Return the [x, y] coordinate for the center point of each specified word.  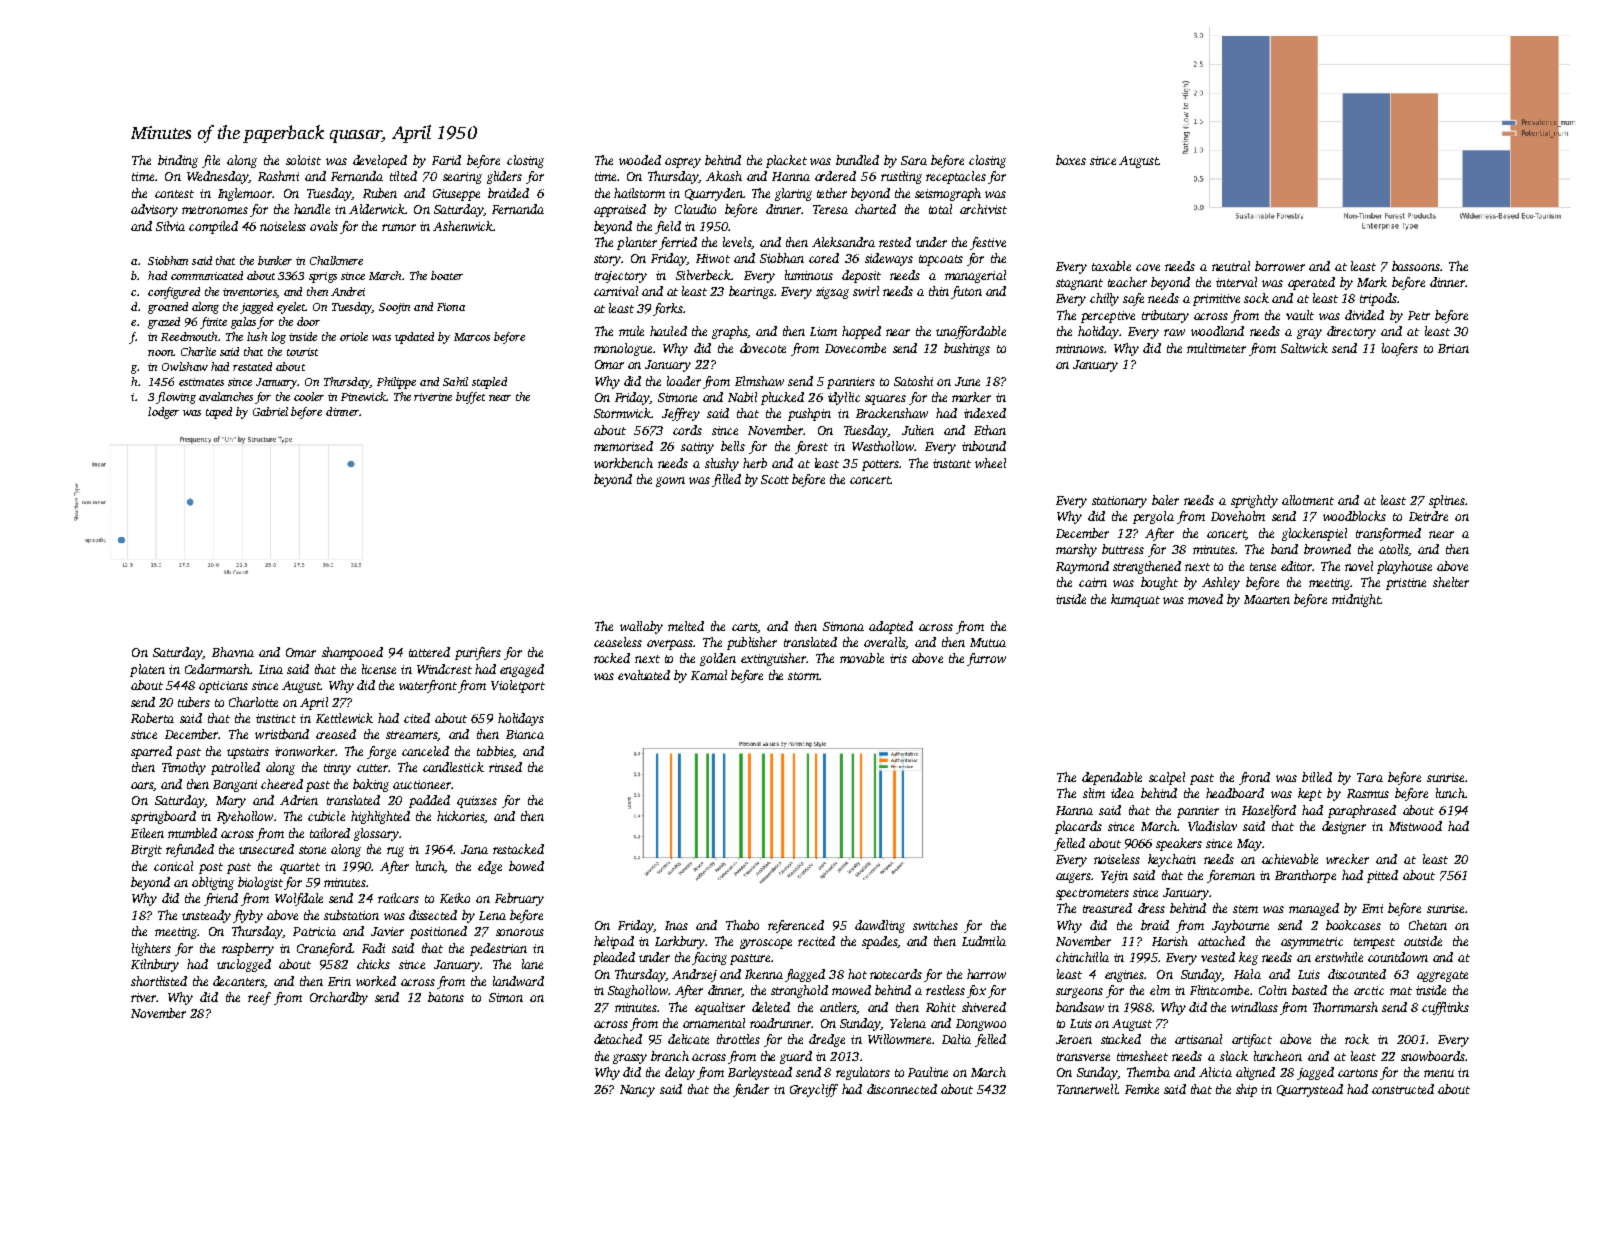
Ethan [990, 430]
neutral [1231, 266]
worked [376, 981]
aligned [1255, 1073]
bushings [967, 349]
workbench [623, 463]
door [308, 321]
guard [796, 1057]
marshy [1076, 550]
